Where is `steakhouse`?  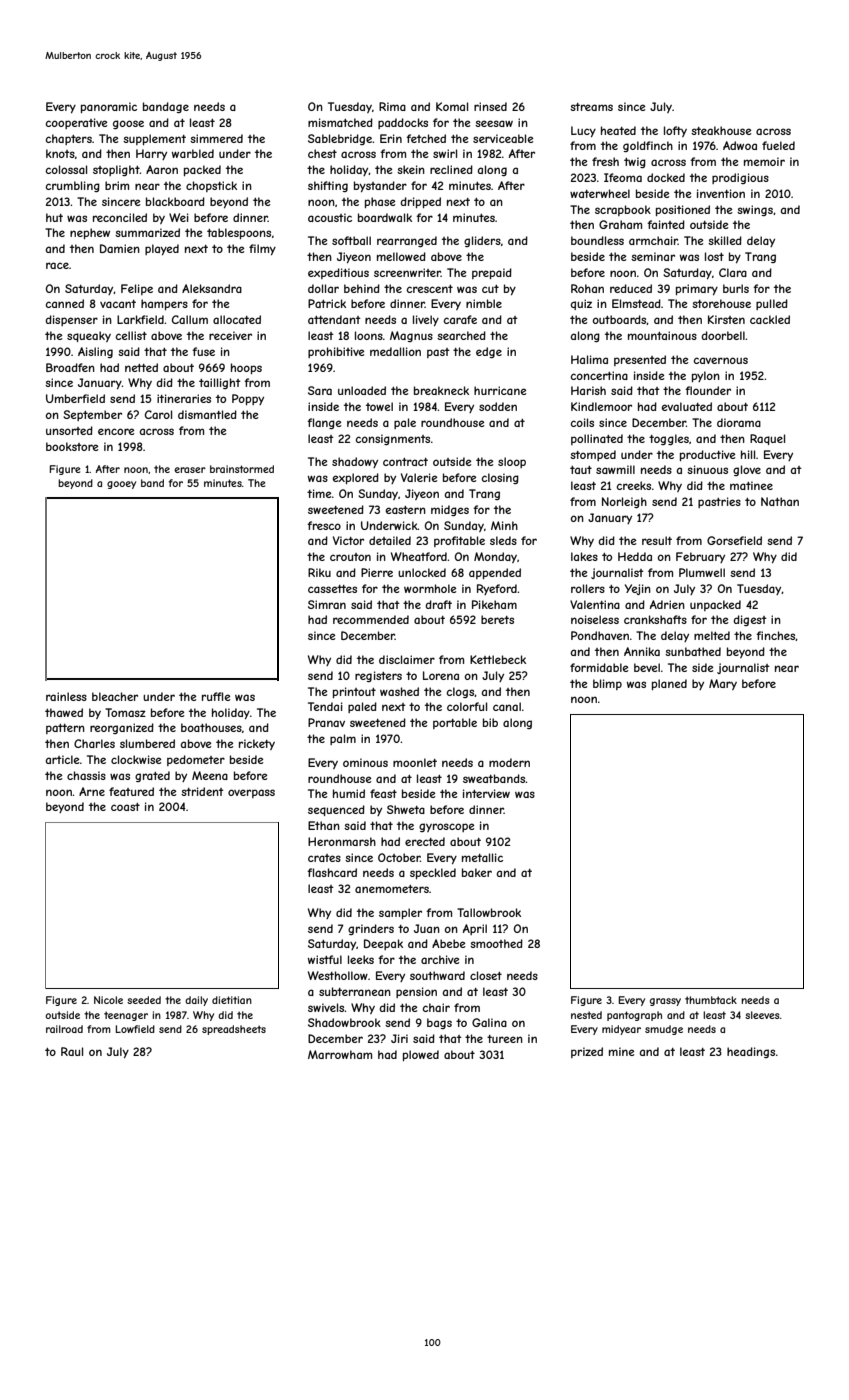 steakhouse is located at coordinates (721, 130).
